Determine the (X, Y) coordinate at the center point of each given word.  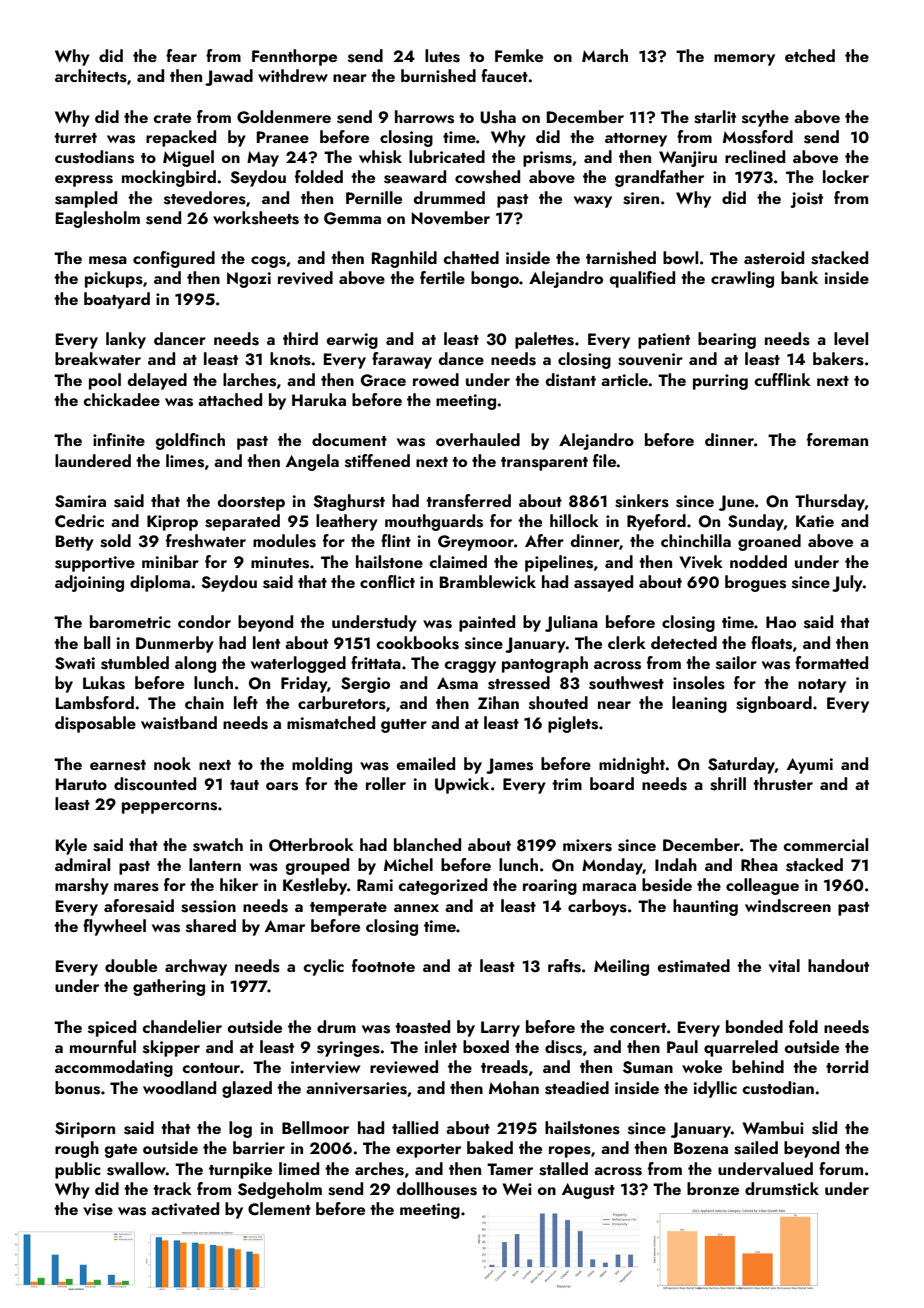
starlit (715, 117)
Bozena (701, 1148)
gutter (404, 726)
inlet (441, 1046)
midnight (632, 765)
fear (181, 55)
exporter (428, 1151)
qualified (642, 279)
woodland (179, 1087)
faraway (402, 360)
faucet (504, 75)
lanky (126, 340)
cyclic (323, 967)
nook (172, 763)
